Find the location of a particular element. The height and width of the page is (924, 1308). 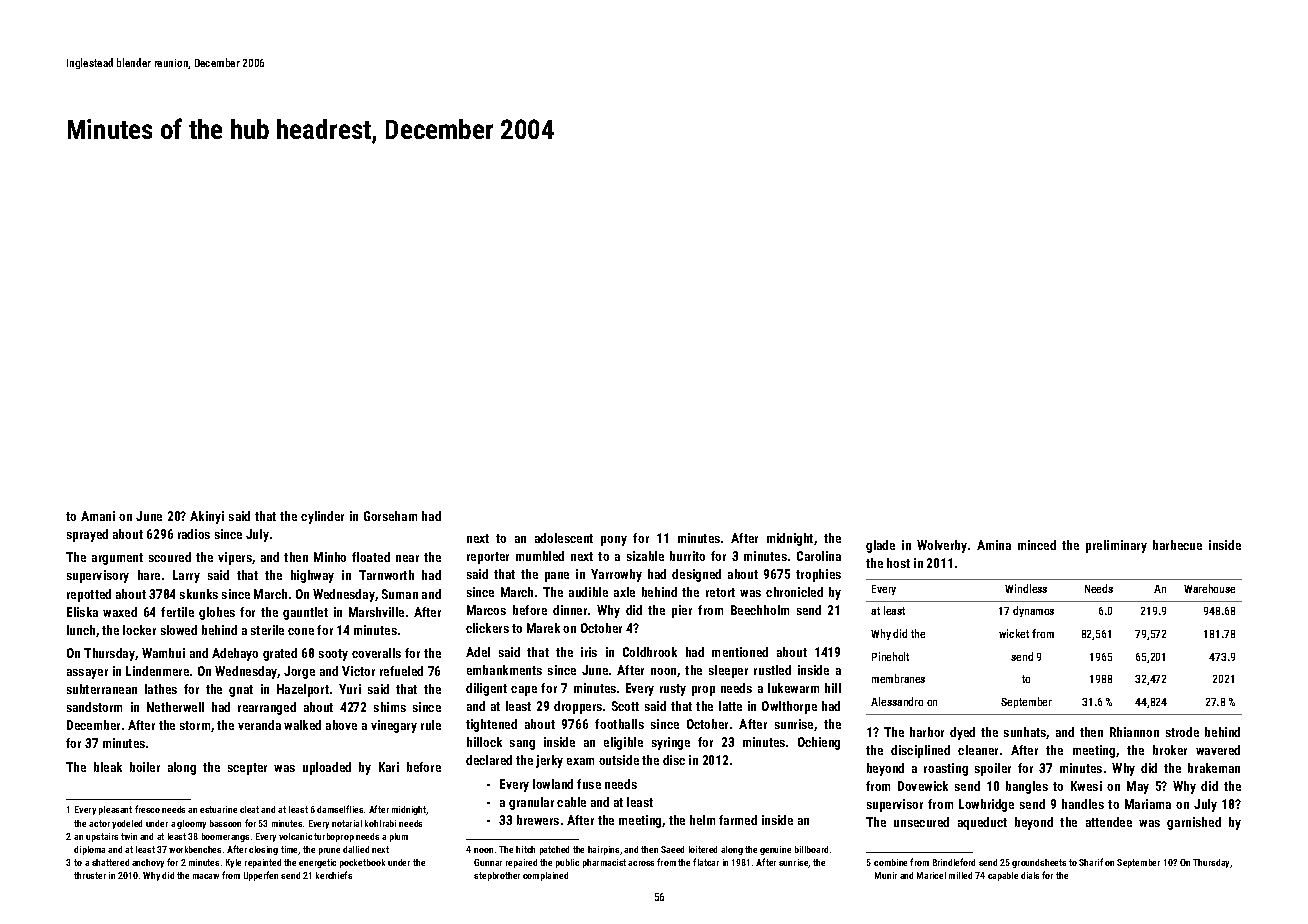

Warehouse is located at coordinates (1209, 588).
